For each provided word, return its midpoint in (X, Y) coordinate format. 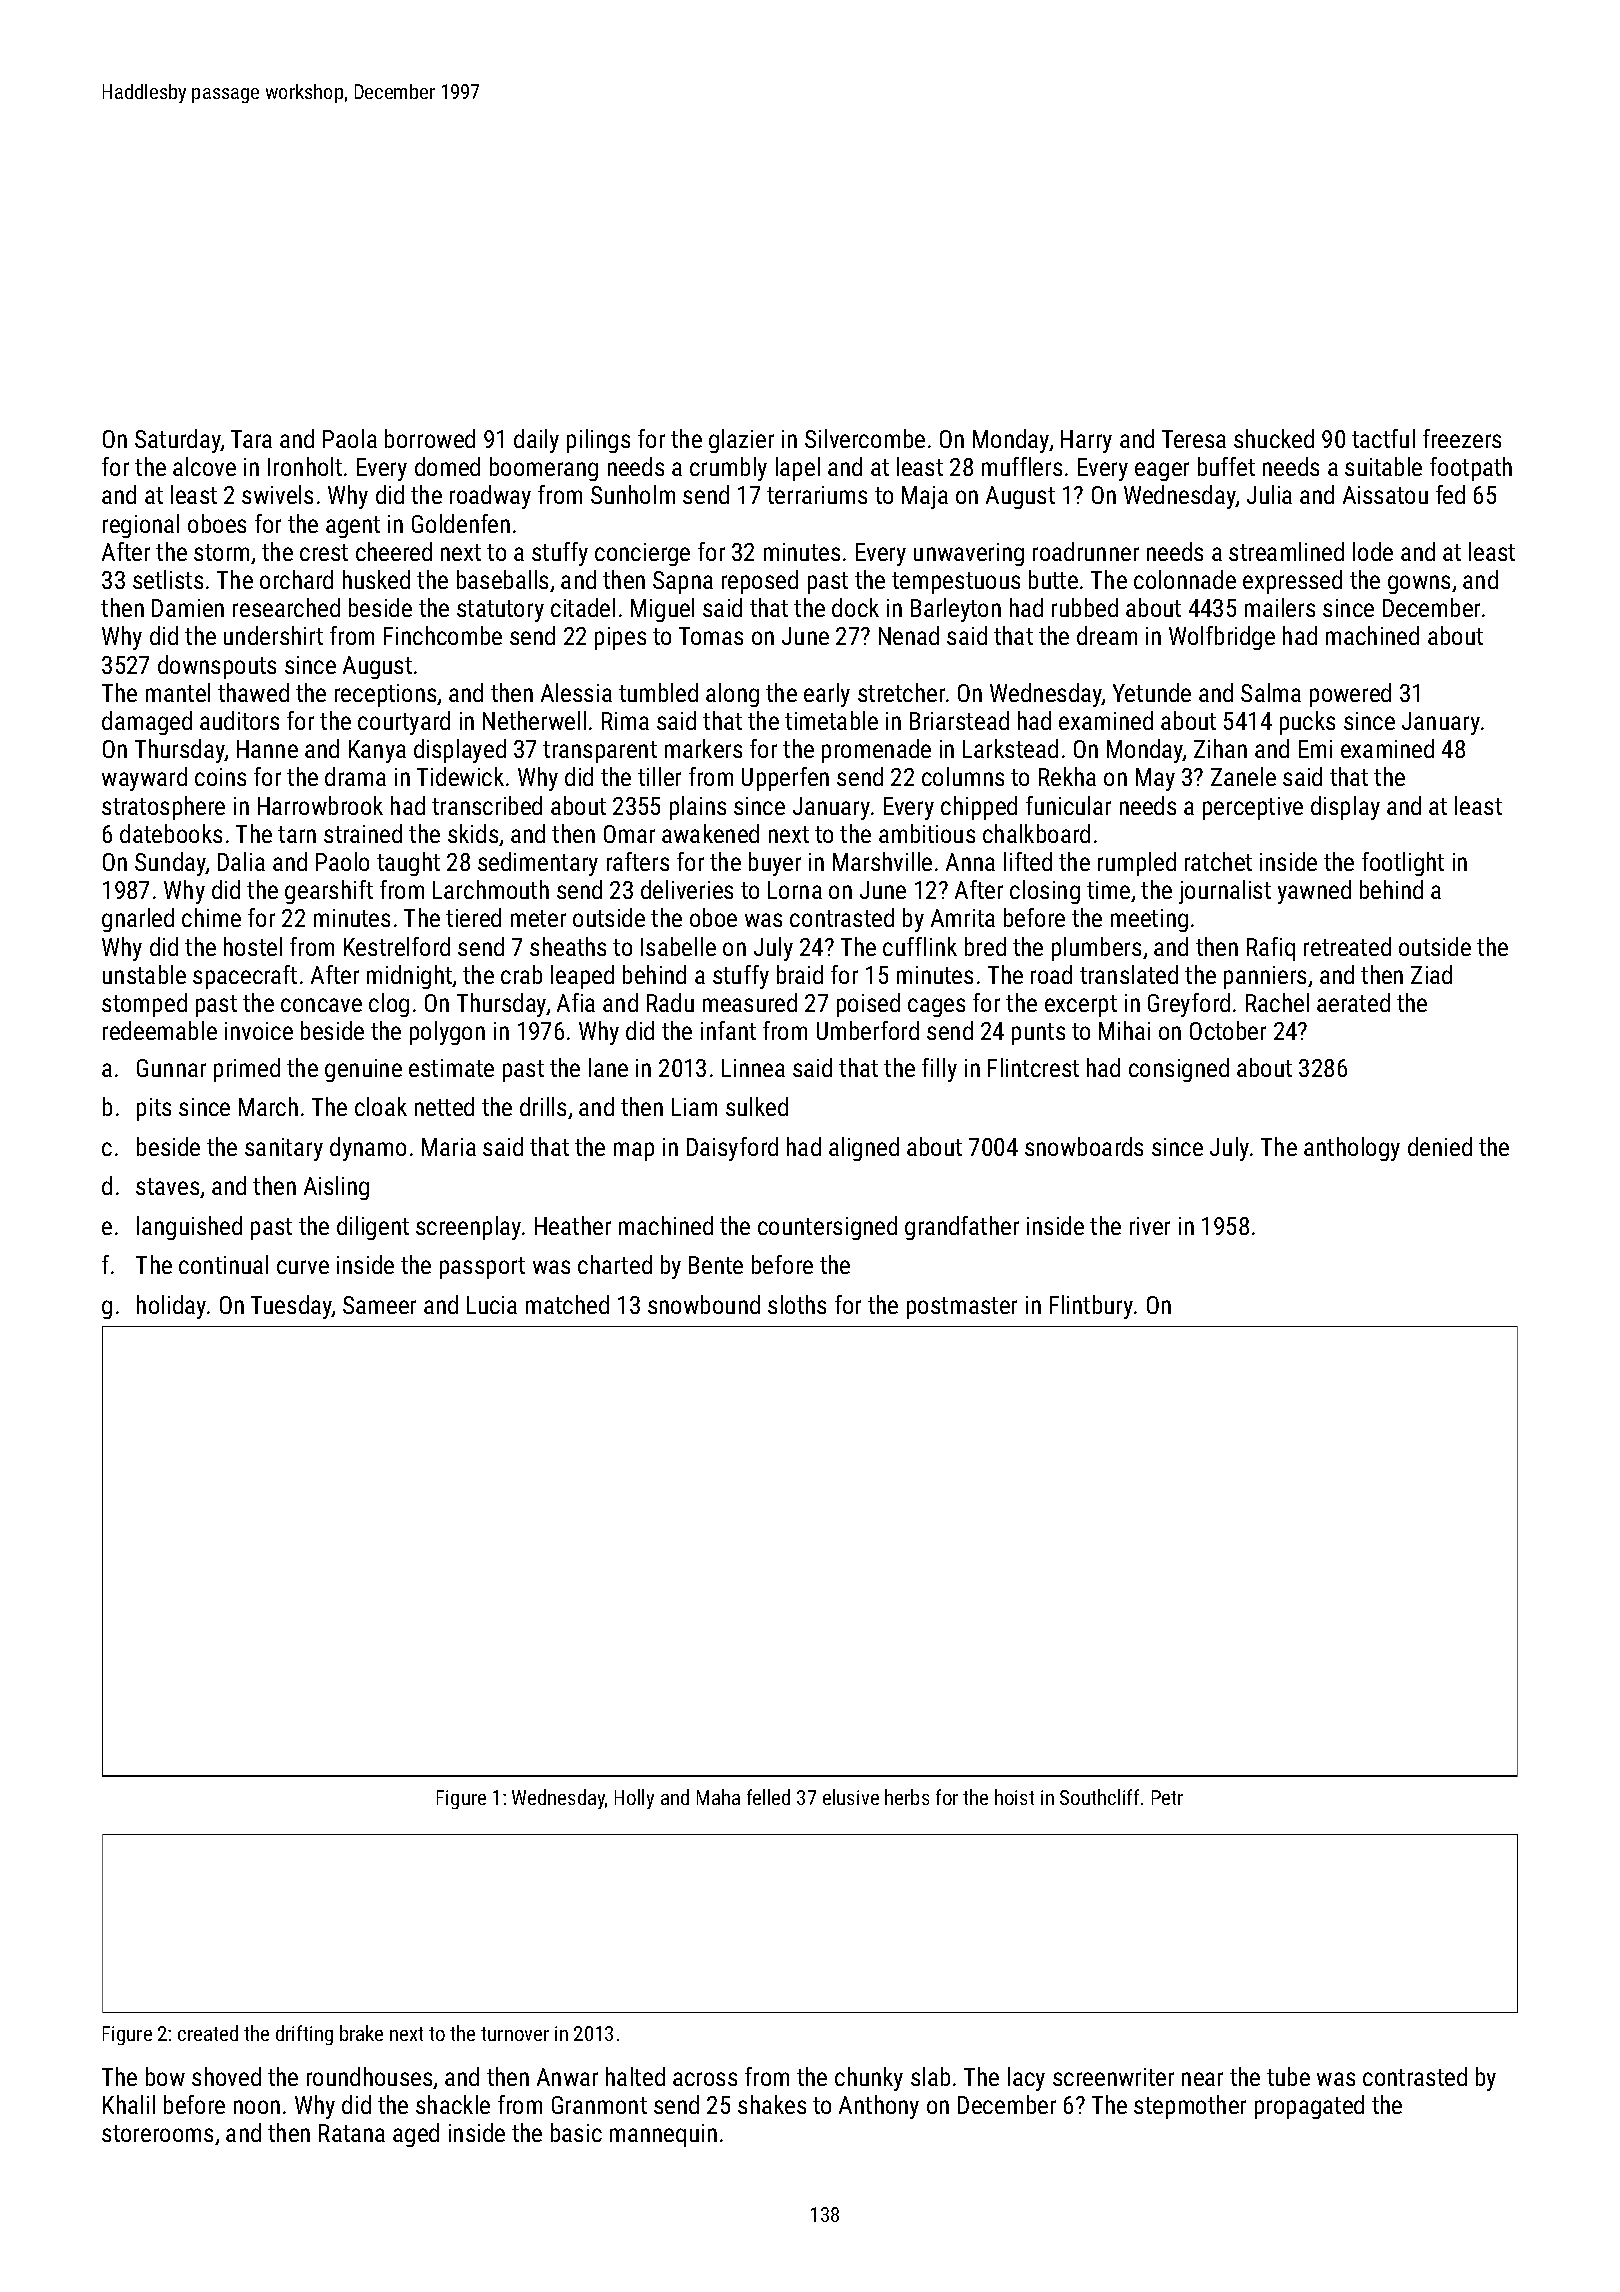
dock (855, 607)
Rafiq (1271, 949)
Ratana (352, 2133)
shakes (772, 2104)
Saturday (178, 441)
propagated (1309, 2107)
